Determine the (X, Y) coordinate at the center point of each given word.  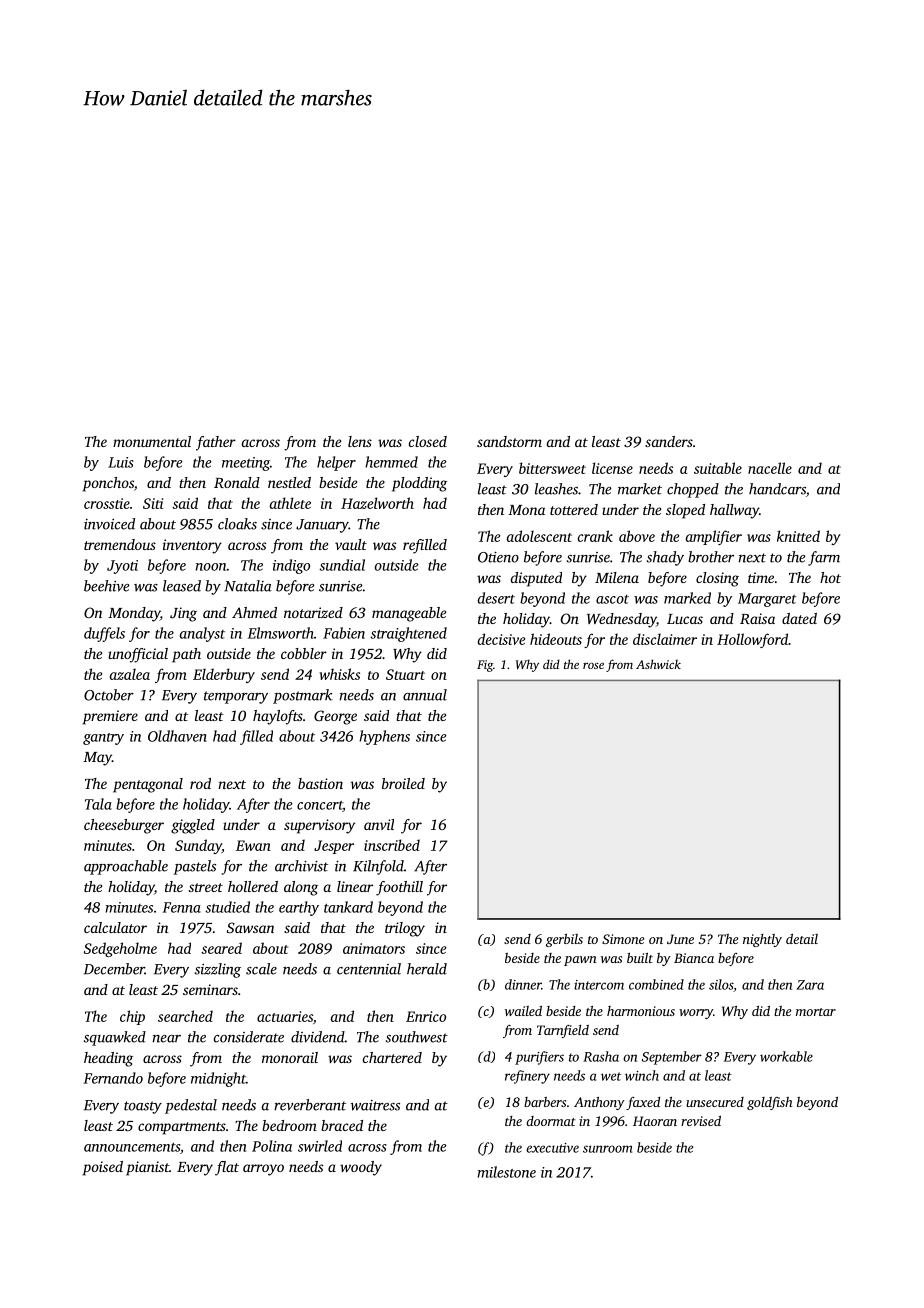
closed (428, 441)
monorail (290, 1057)
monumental (152, 441)
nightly (762, 940)
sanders (669, 441)
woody (361, 1168)
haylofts (278, 717)
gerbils (564, 940)
